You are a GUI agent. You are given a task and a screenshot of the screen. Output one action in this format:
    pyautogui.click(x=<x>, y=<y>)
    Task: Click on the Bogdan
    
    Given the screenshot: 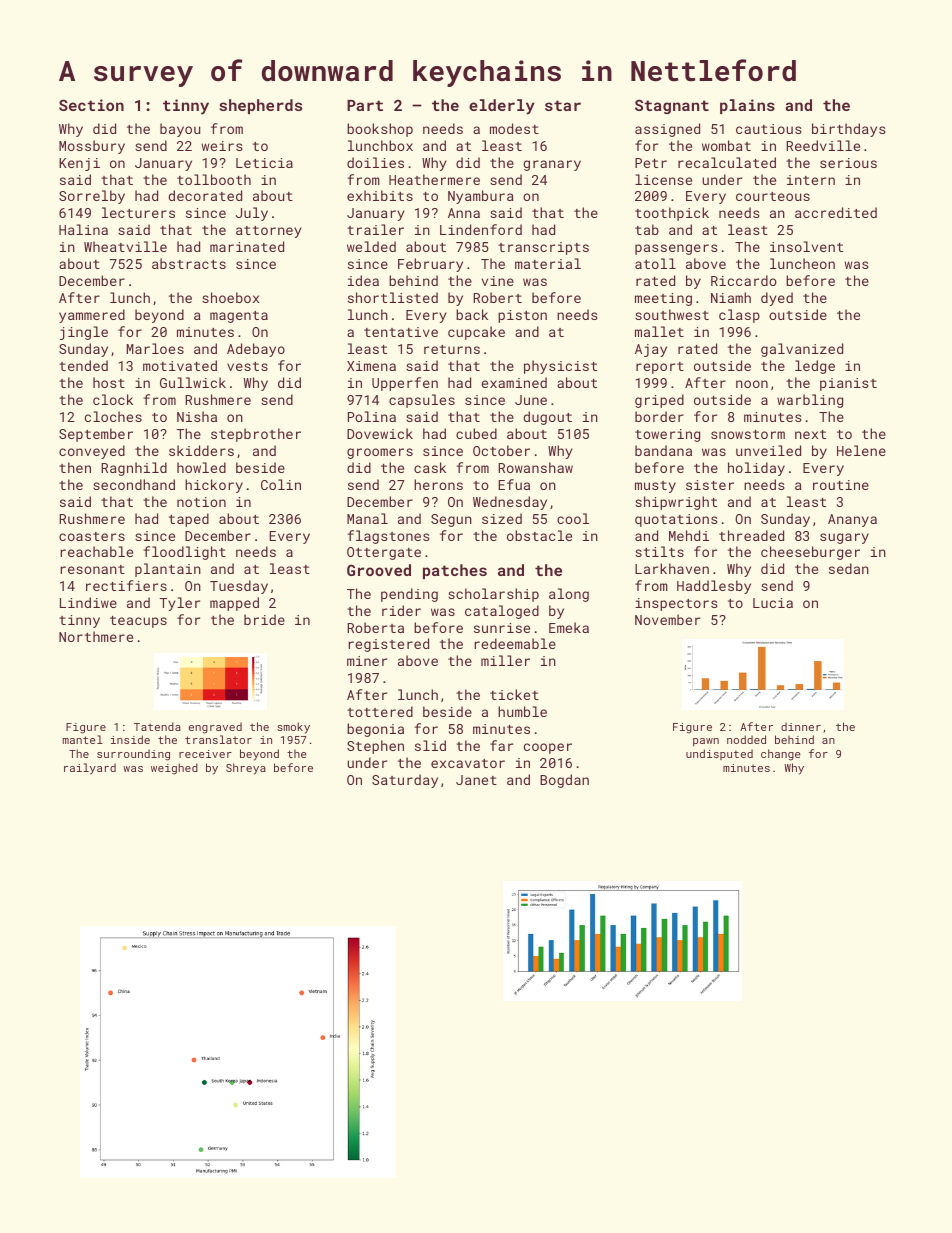 What is the action you would take?
    pyautogui.click(x=564, y=781)
